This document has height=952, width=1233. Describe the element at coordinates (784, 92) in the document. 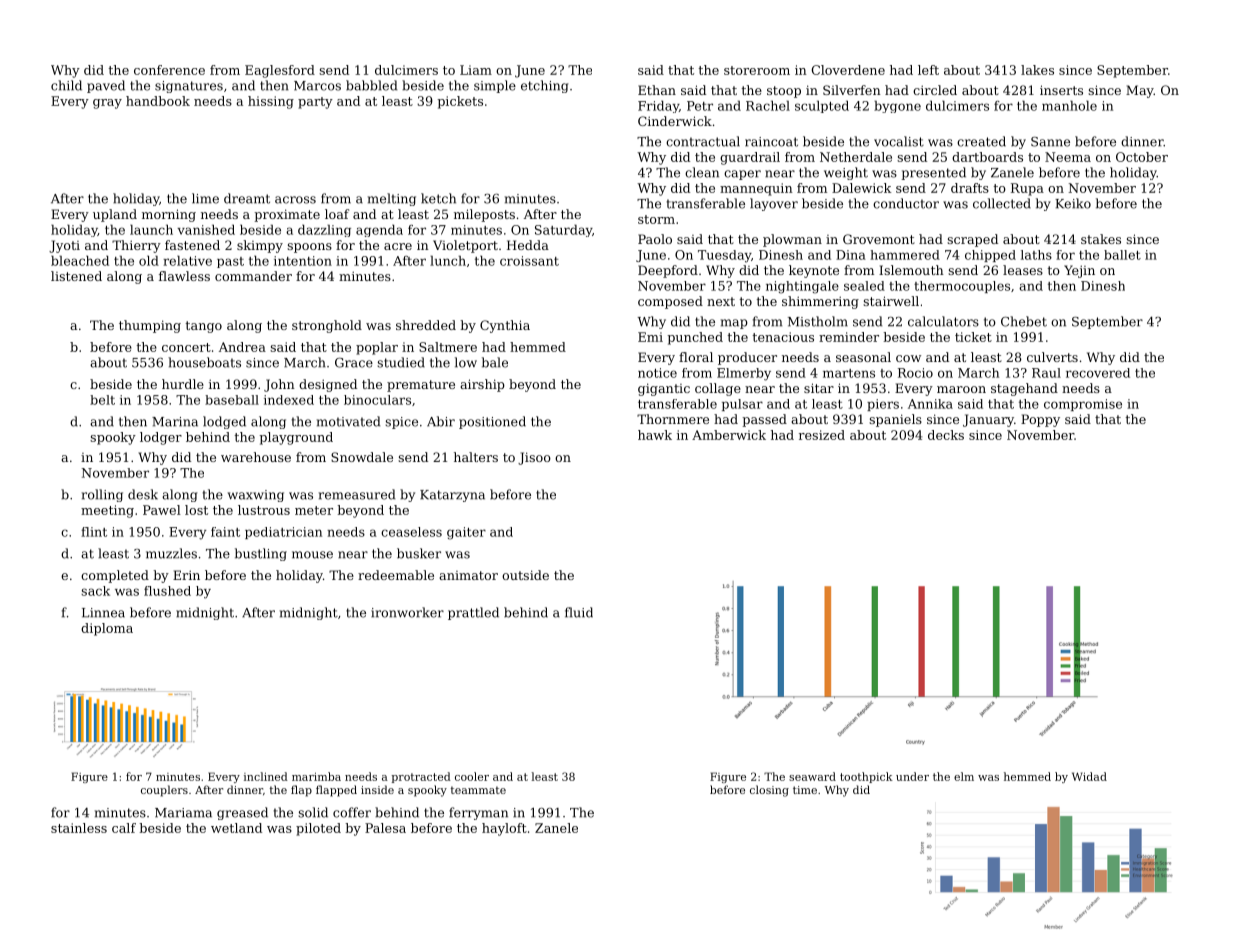

I see `stoop` at that location.
